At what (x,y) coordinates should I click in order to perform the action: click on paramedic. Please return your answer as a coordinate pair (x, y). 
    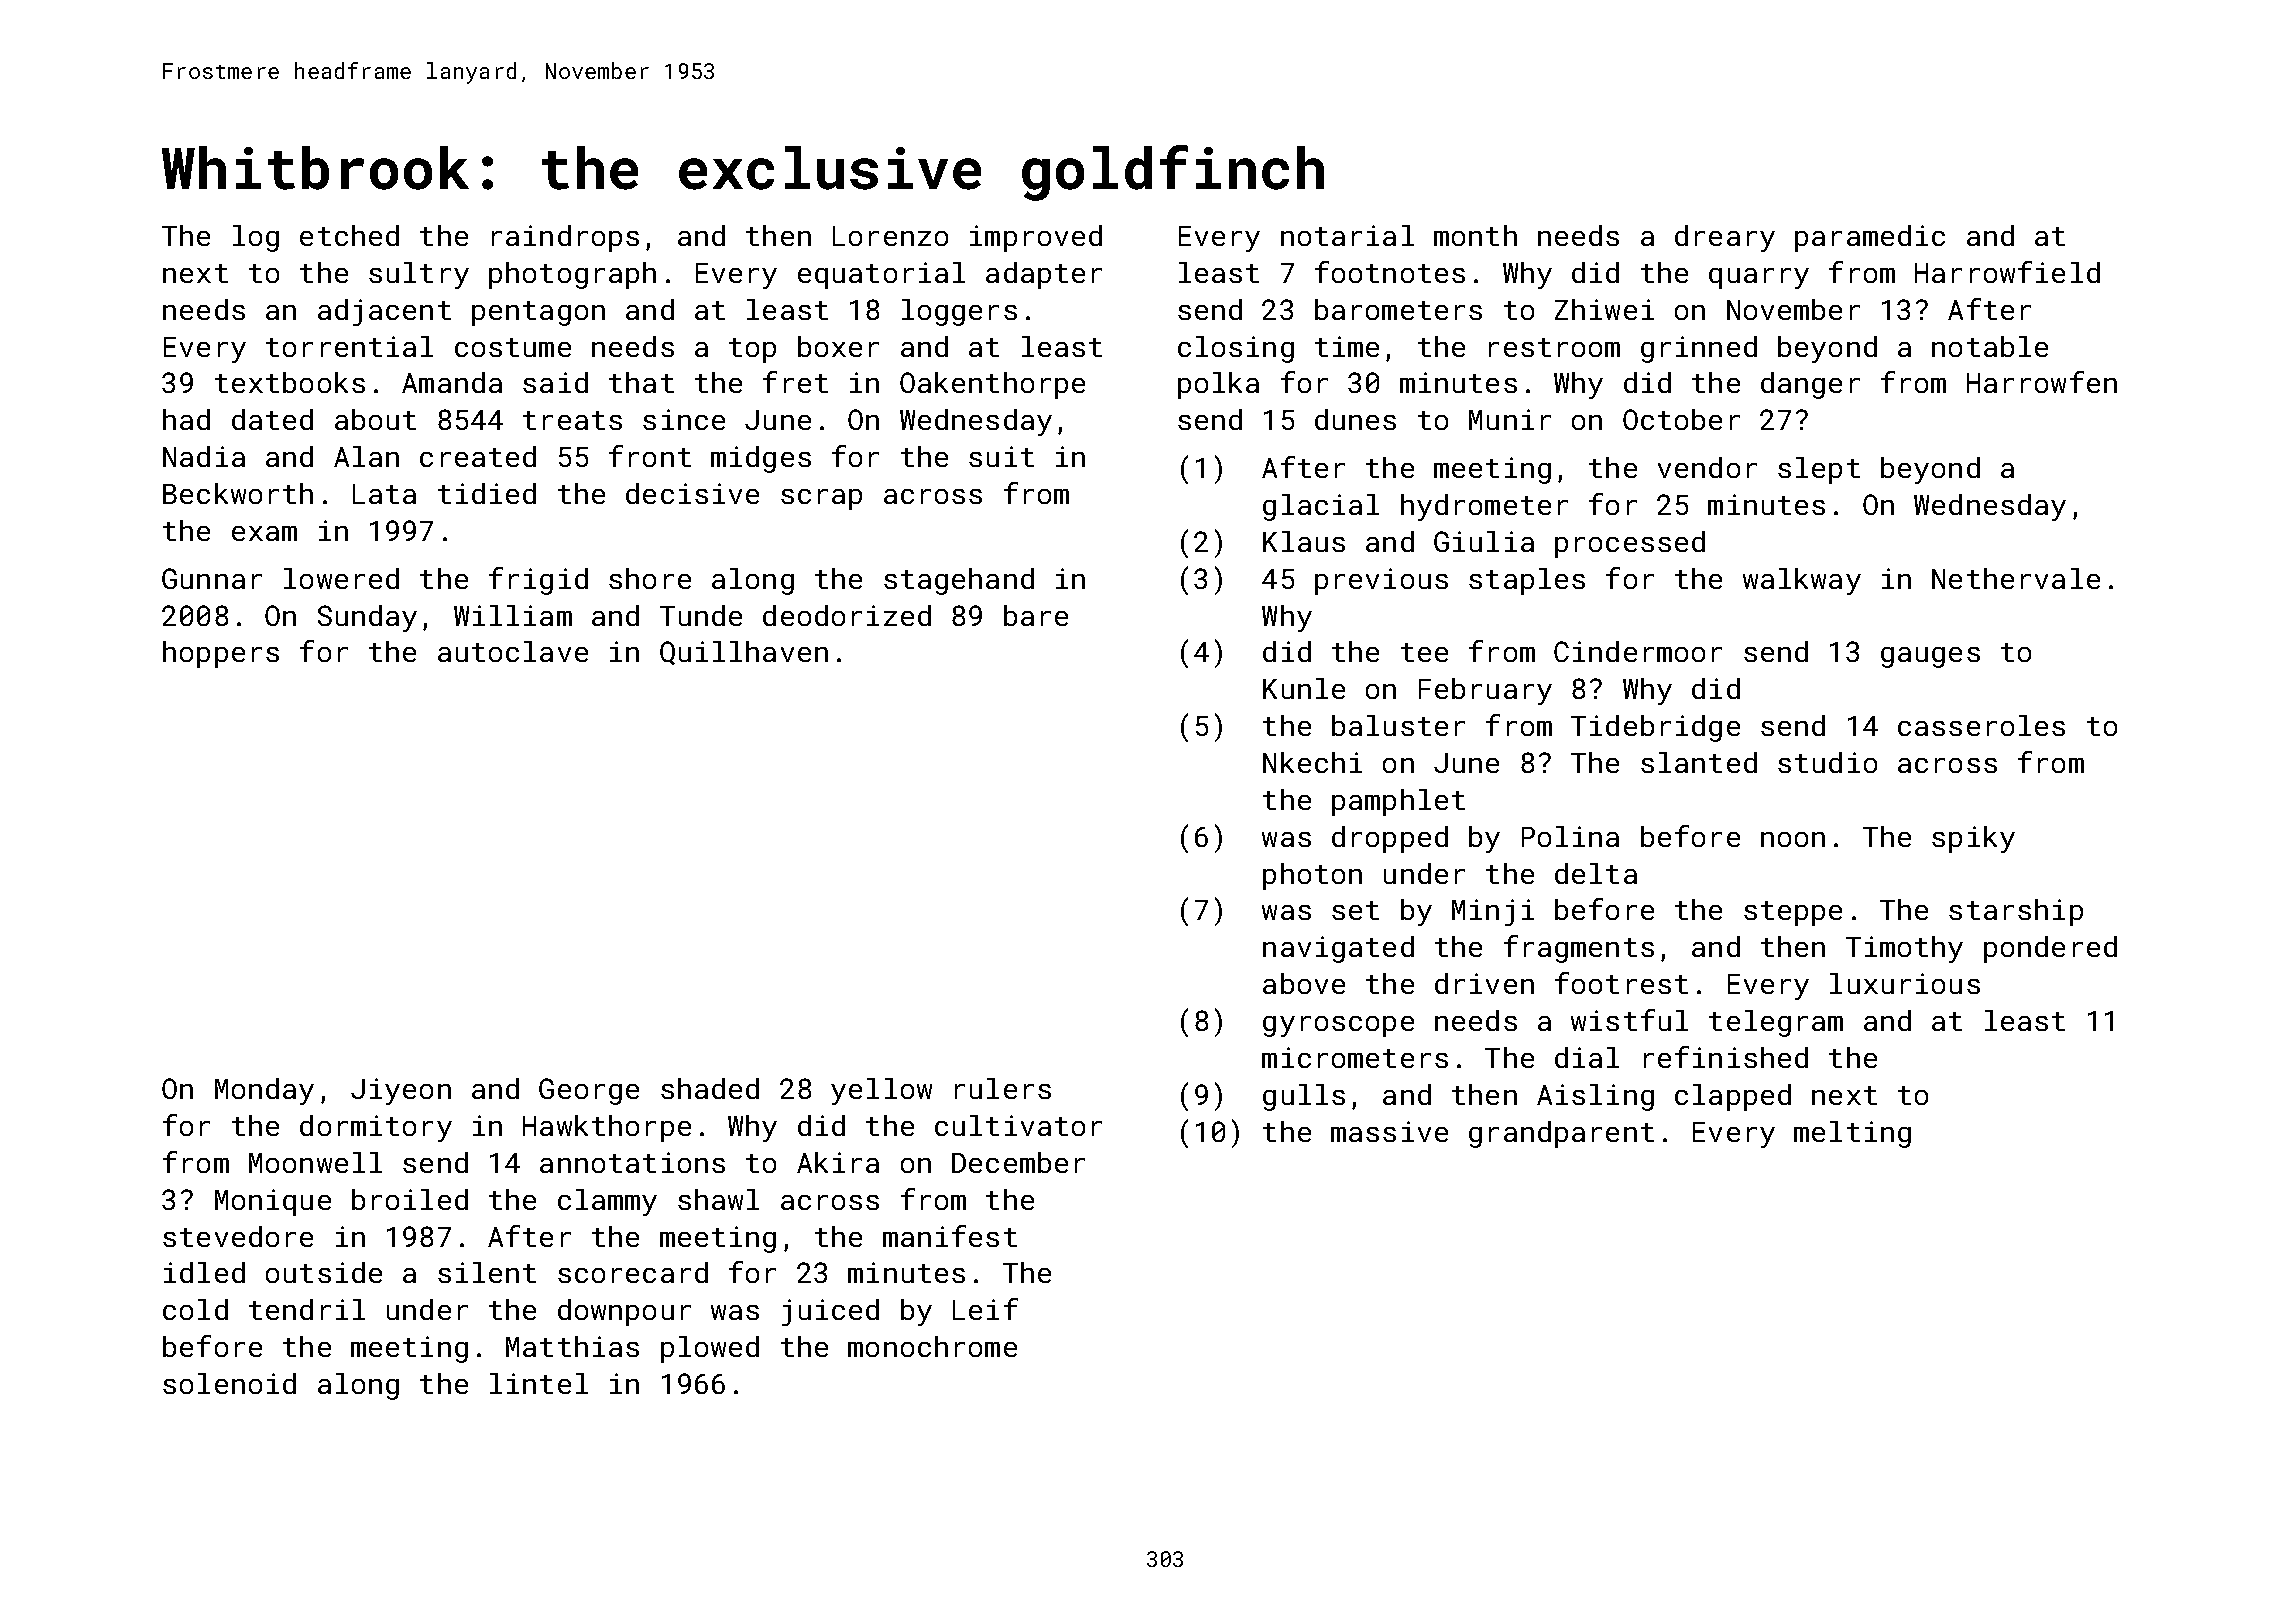
    Looking at the image, I should click on (1870, 238).
